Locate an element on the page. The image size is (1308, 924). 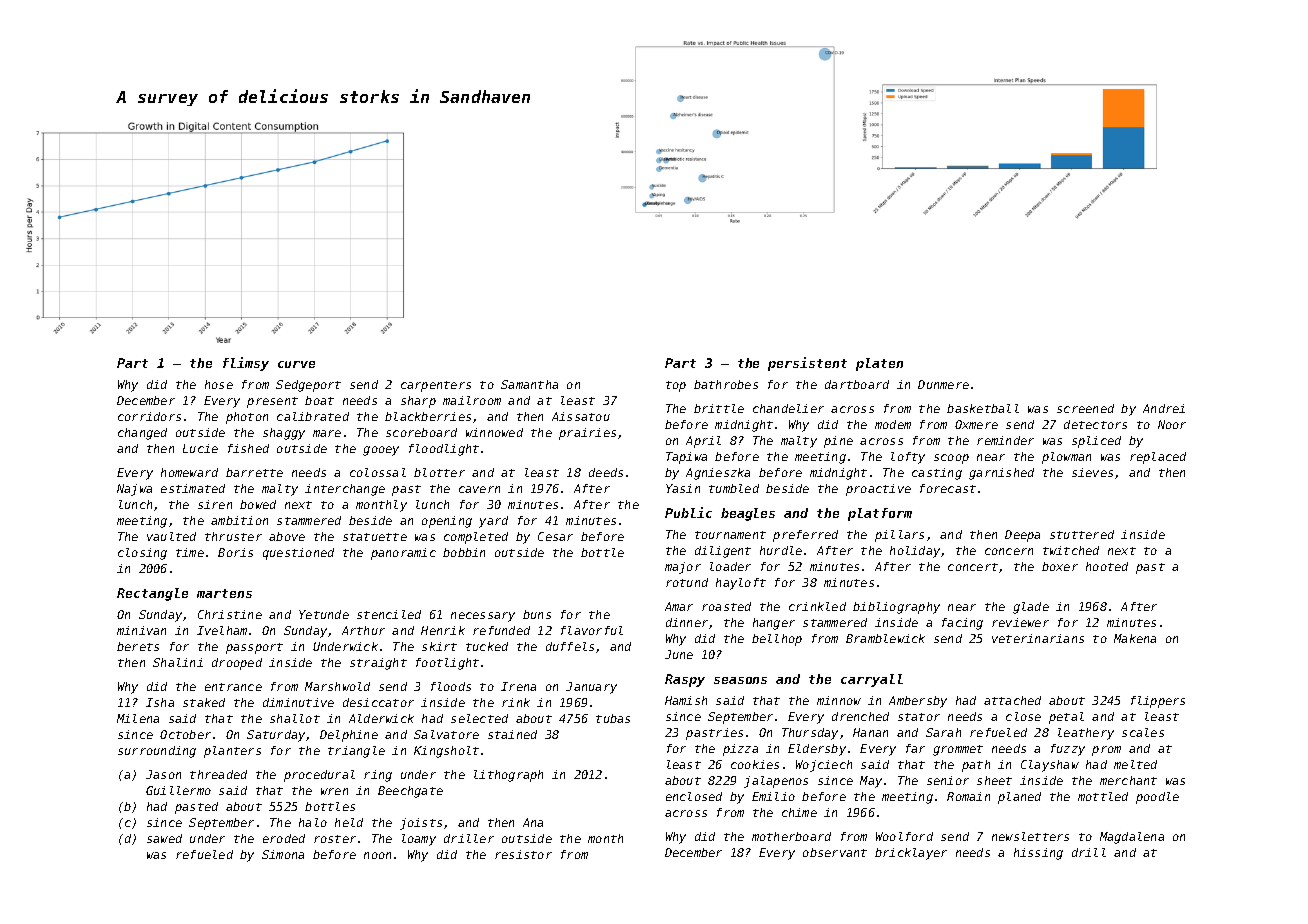
forecast is located at coordinates (948, 488).
